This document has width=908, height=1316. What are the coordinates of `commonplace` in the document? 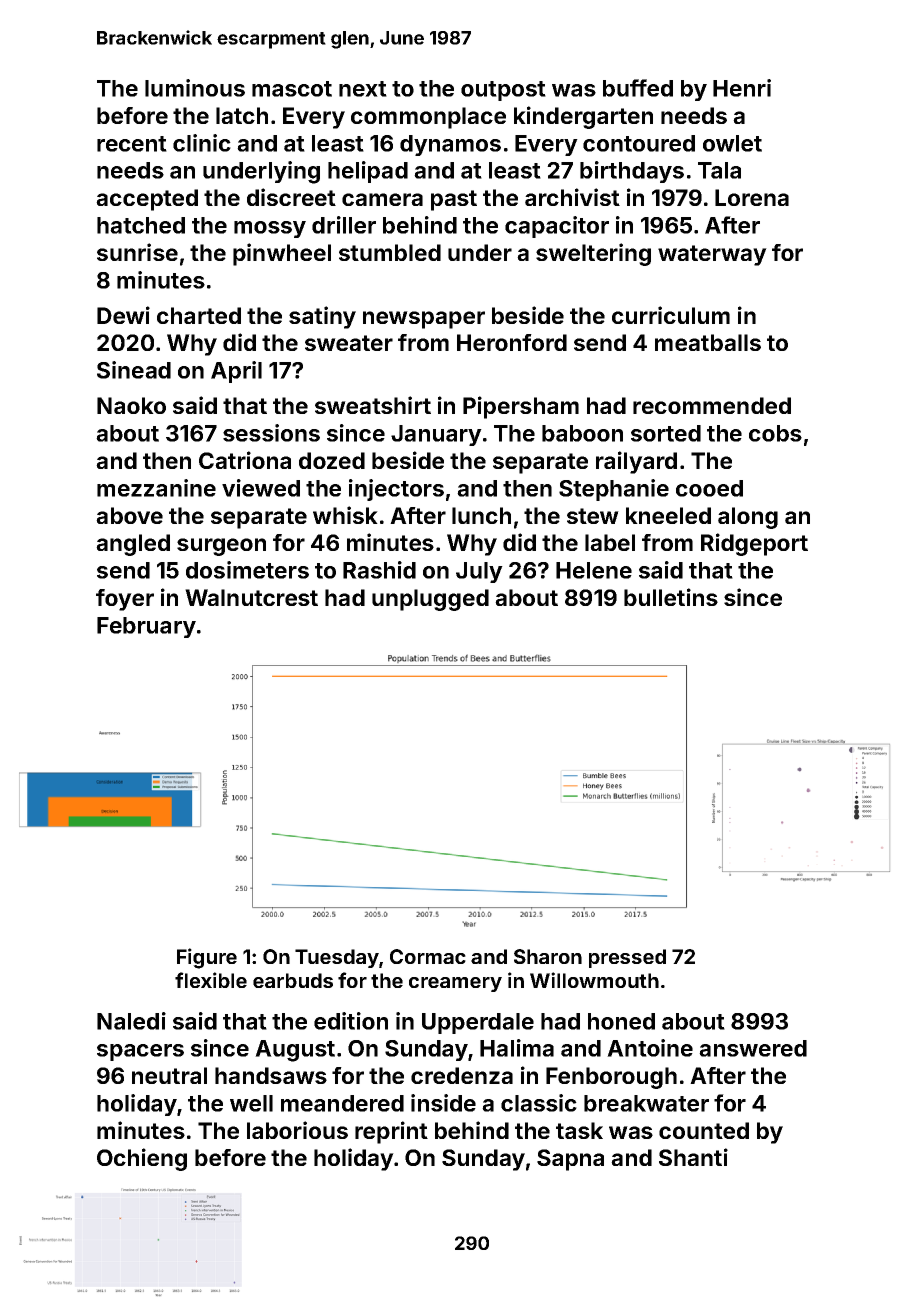 It's located at (428, 118).
